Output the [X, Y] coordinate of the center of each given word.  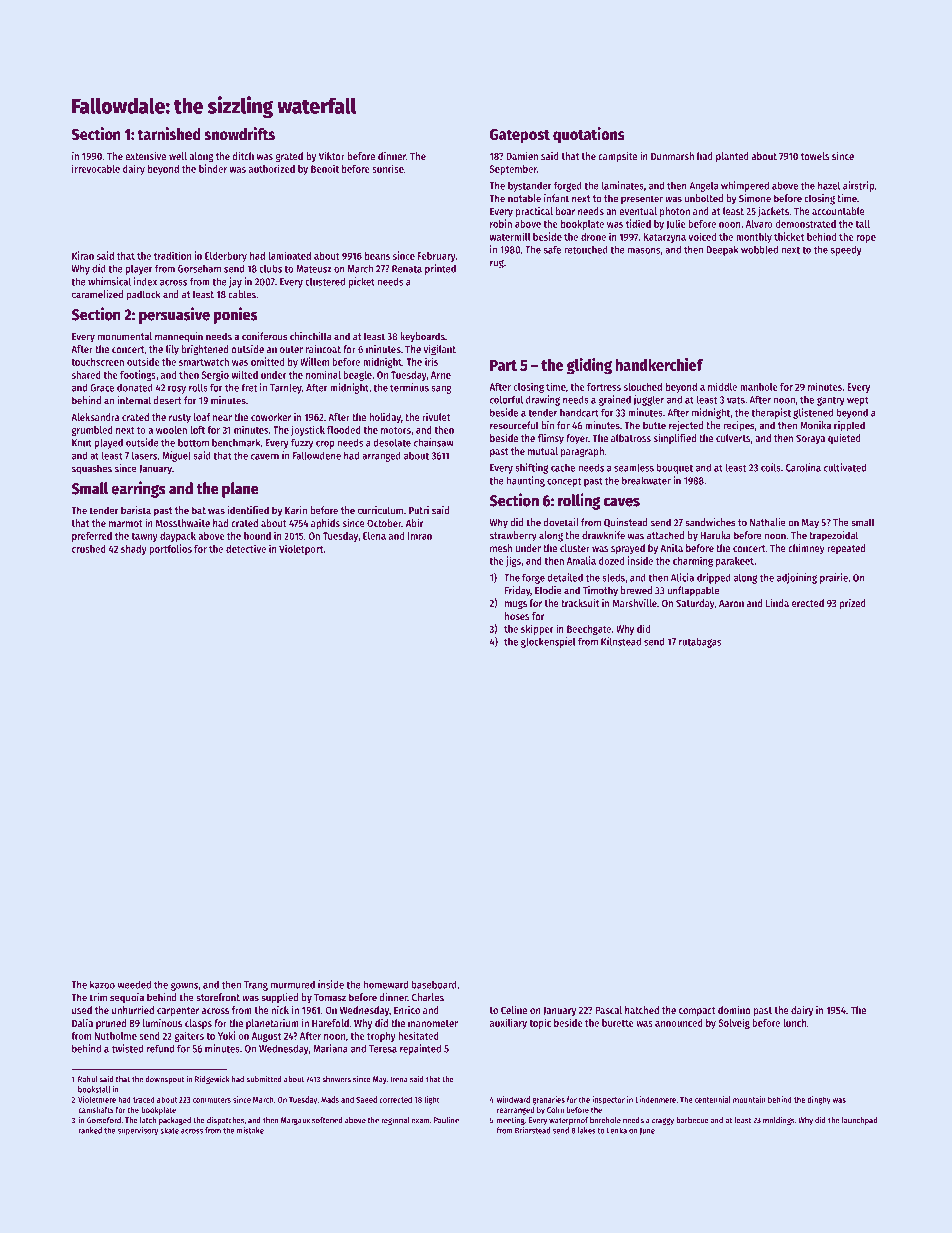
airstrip [858, 186]
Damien [522, 155]
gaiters [189, 1036]
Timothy [600, 591]
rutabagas [700, 642]
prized [852, 604]
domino [734, 1009]
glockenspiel [548, 642]
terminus [409, 387]
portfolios [170, 549]
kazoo [102, 984]
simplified [675, 438]
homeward [386, 984]
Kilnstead [621, 641]
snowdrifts [239, 134]
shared [86, 375]
